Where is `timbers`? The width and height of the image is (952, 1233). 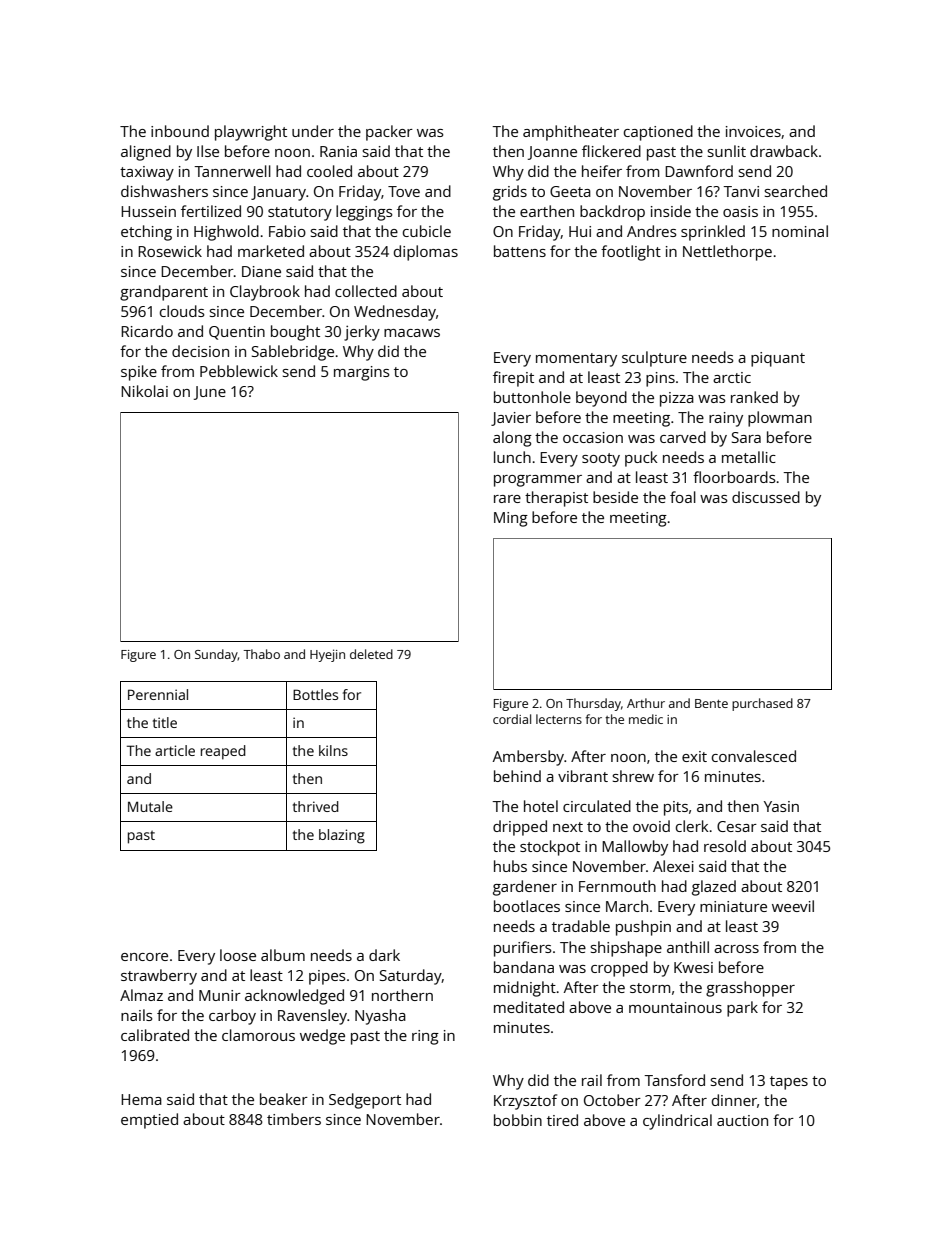 timbers is located at coordinates (294, 1119).
